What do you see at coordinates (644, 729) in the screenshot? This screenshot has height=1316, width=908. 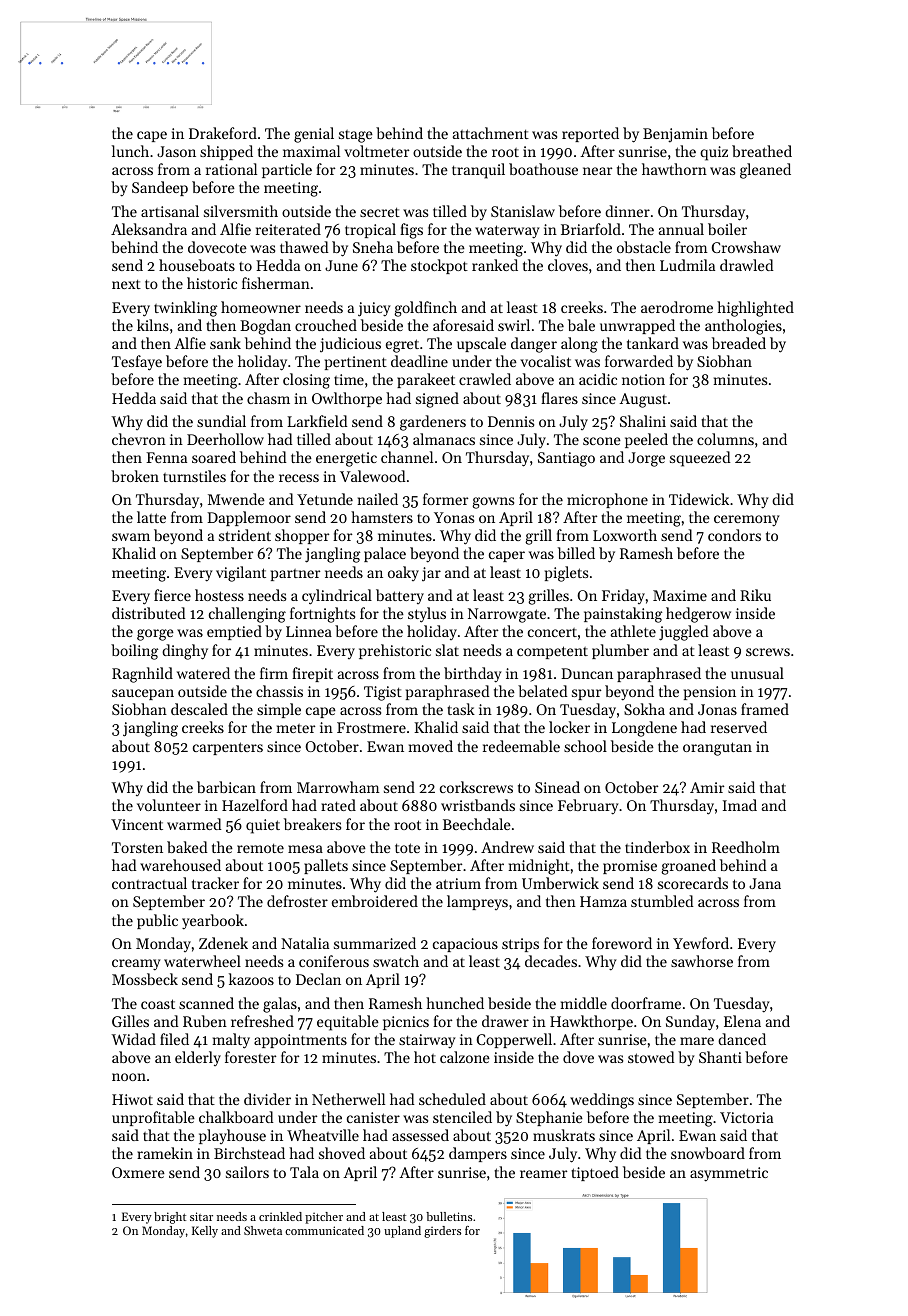 I see `Longdene` at bounding box center [644, 729].
